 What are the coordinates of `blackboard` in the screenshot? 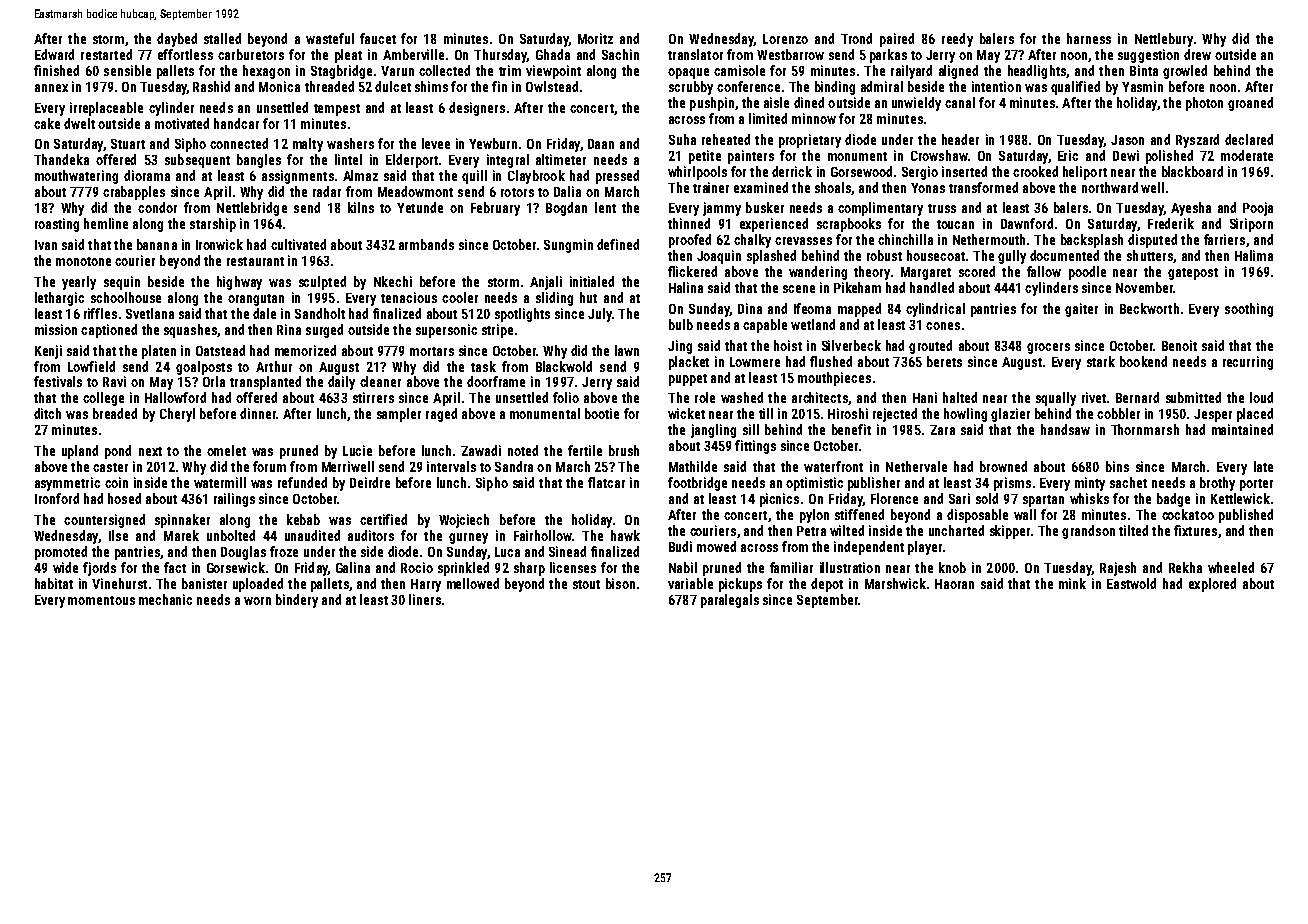 It's located at (1192, 171).
